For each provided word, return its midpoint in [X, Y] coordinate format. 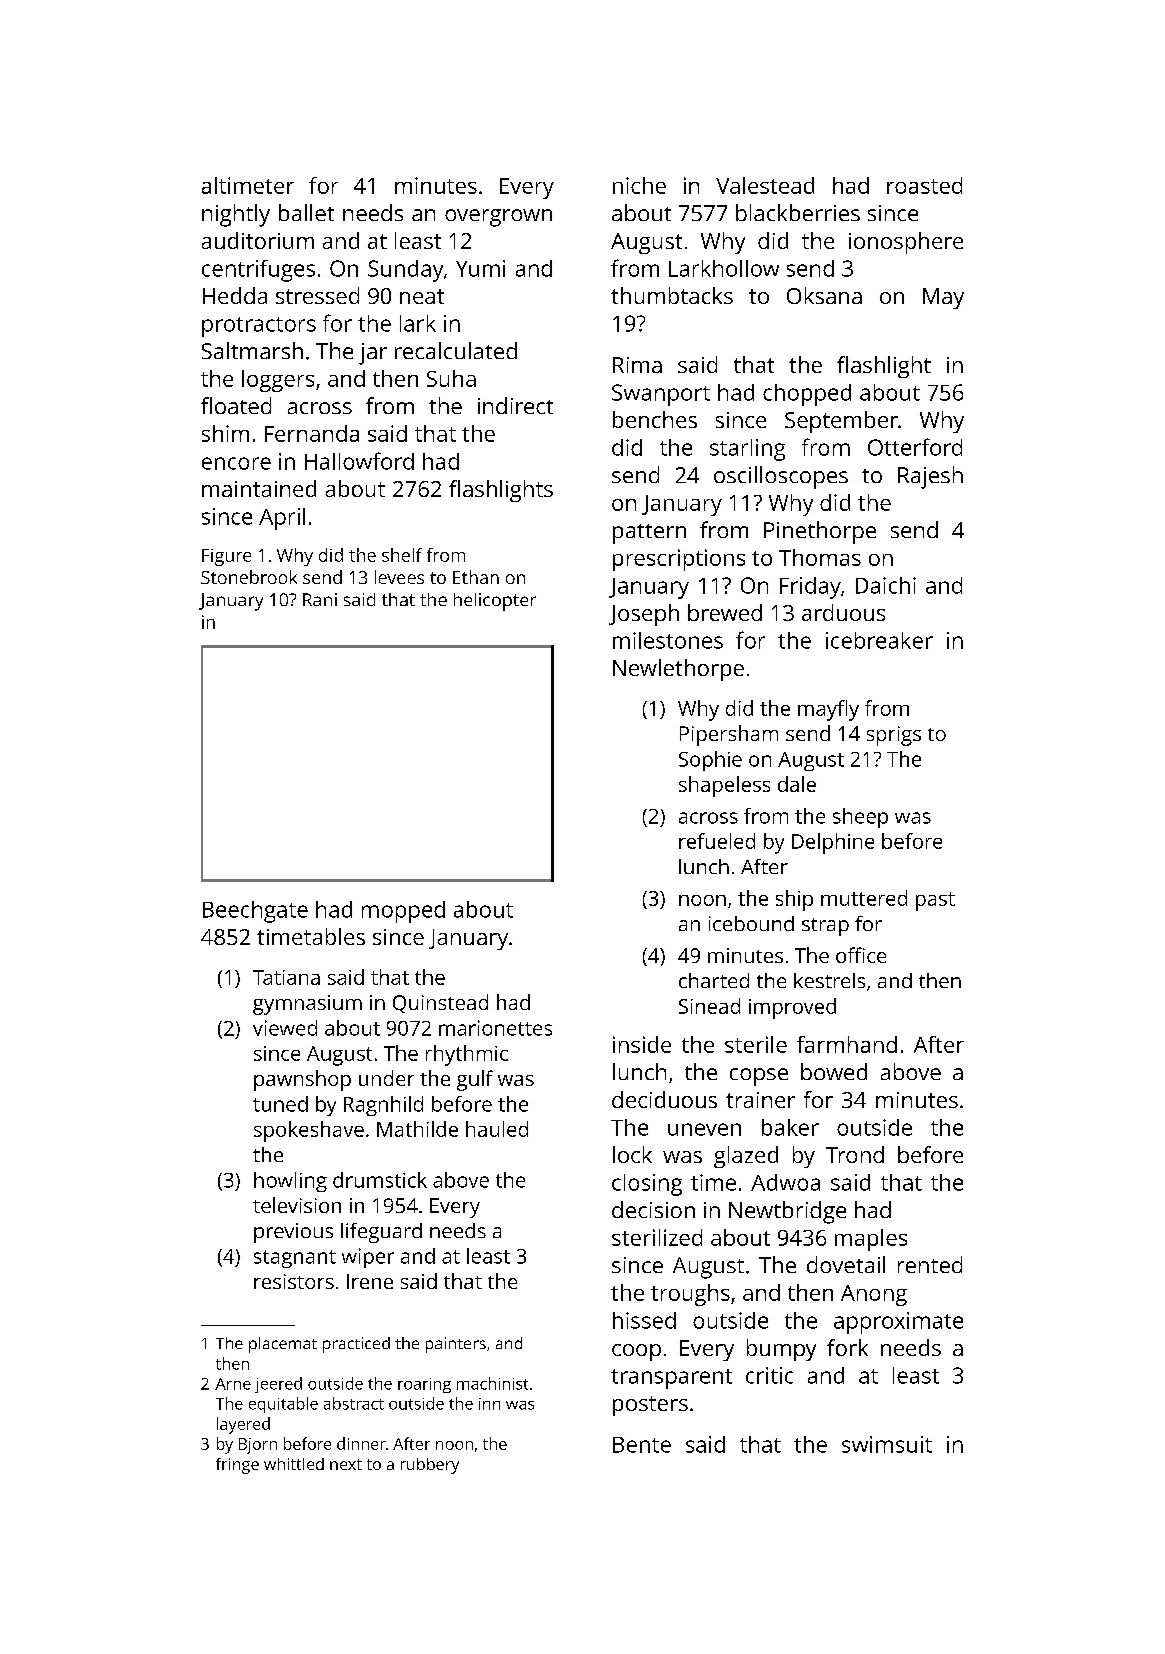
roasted [924, 185]
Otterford [915, 447]
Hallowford [359, 461]
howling [290, 1182]
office [861, 955]
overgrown [498, 218]
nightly [236, 215]
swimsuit [887, 1444]
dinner [361, 1443]
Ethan [476, 577]
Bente [642, 1445]
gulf [475, 1080]
